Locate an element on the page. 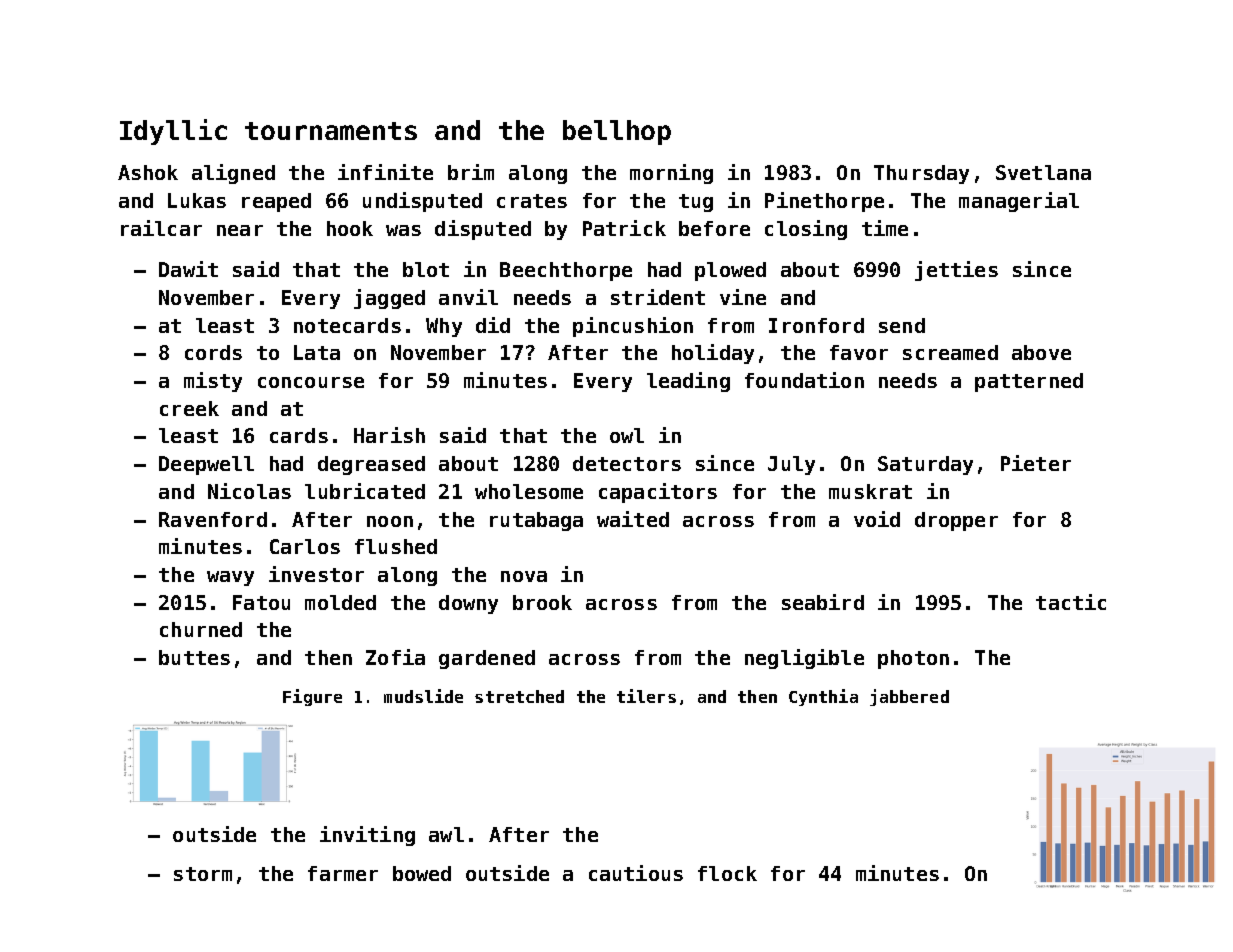 The height and width of the page is (952, 1233). mudslide is located at coordinates (423, 696).
